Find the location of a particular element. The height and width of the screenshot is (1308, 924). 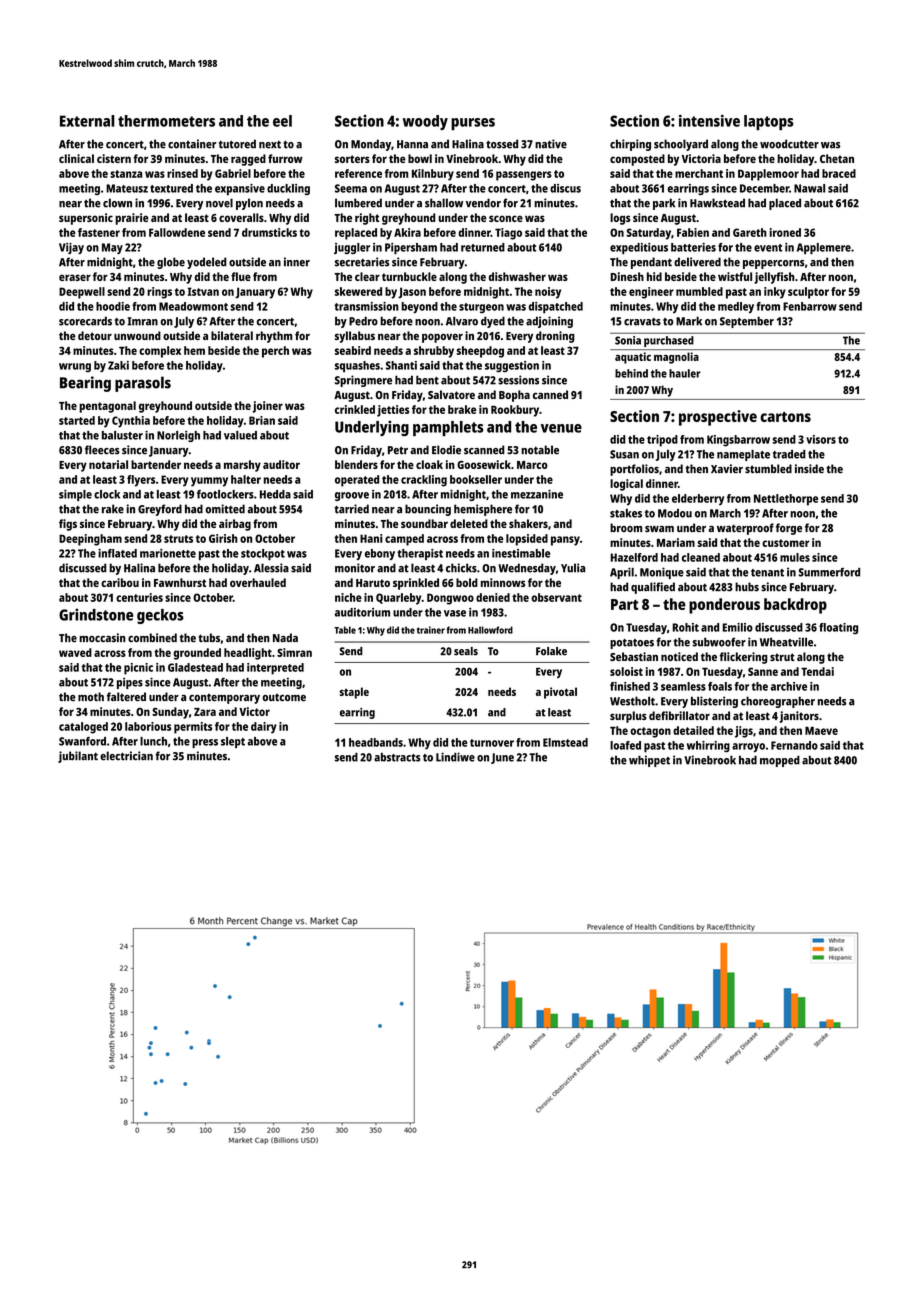

eraser is located at coordinates (75, 277).
